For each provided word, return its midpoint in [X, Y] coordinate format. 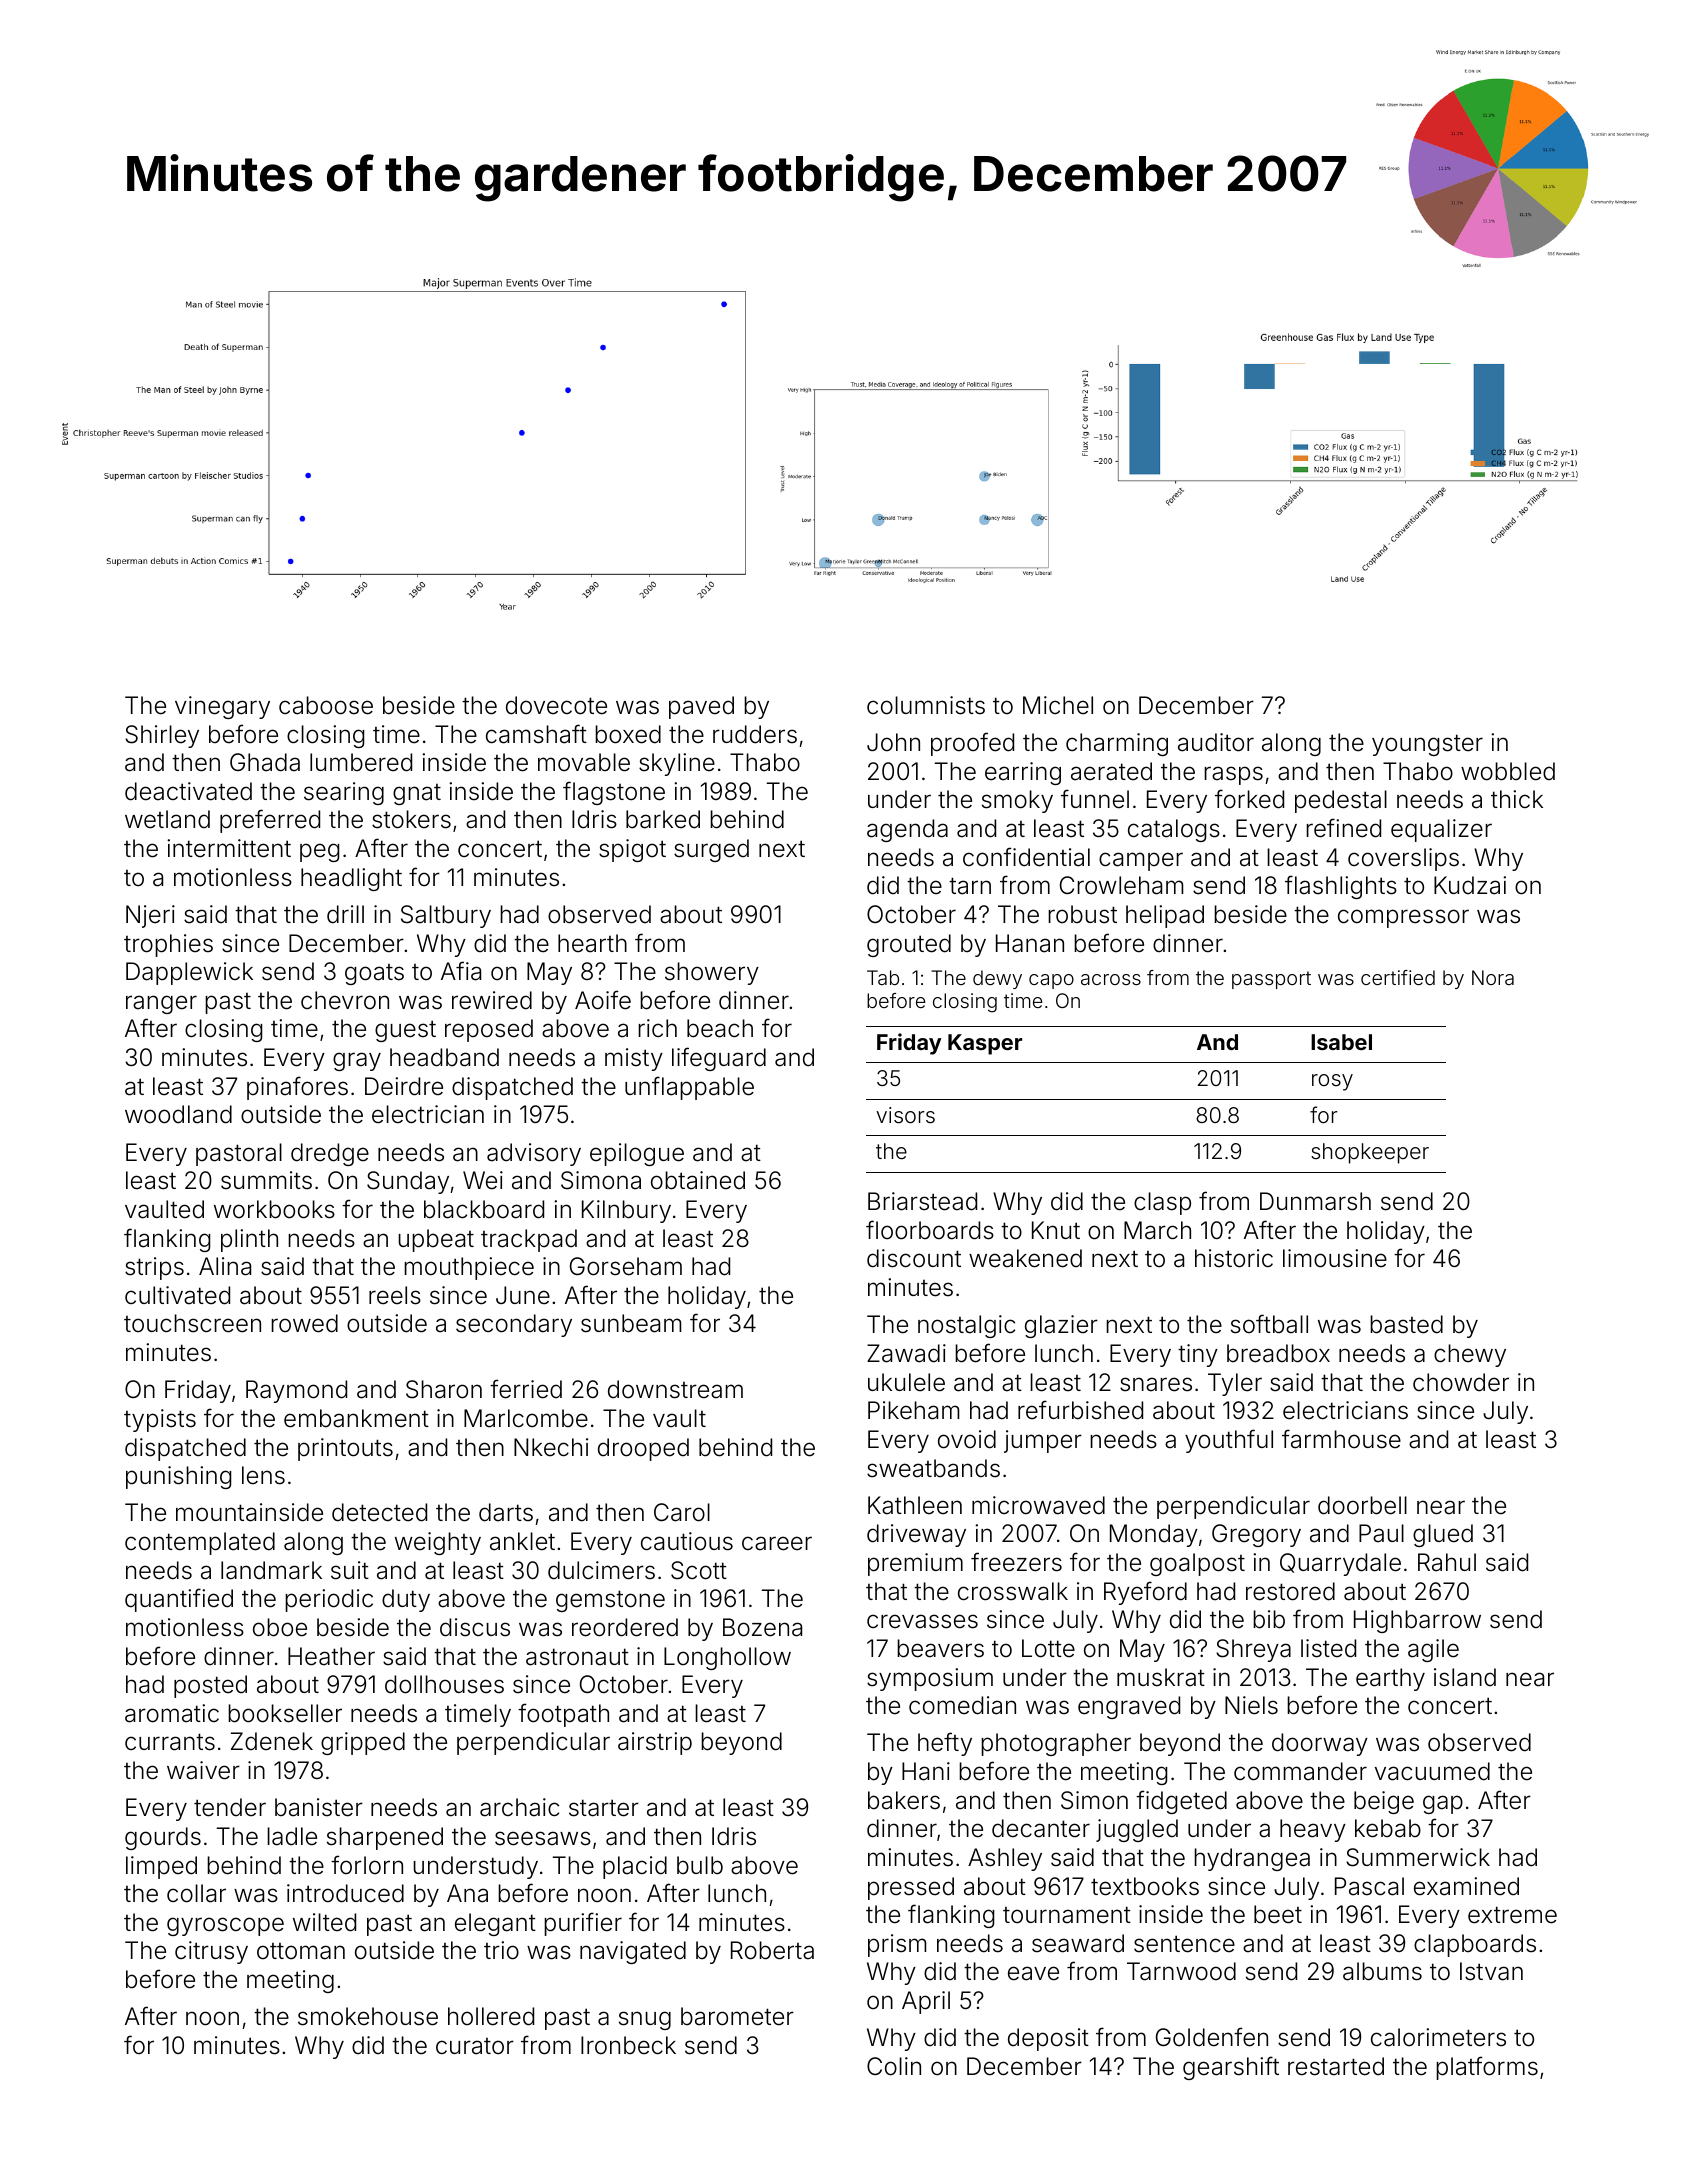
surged [711, 850]
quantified [179, 1600]
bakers [904, 1800]
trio [501, 1950]
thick [1517, 799]
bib [1269, 1619]
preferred [270, 821]
